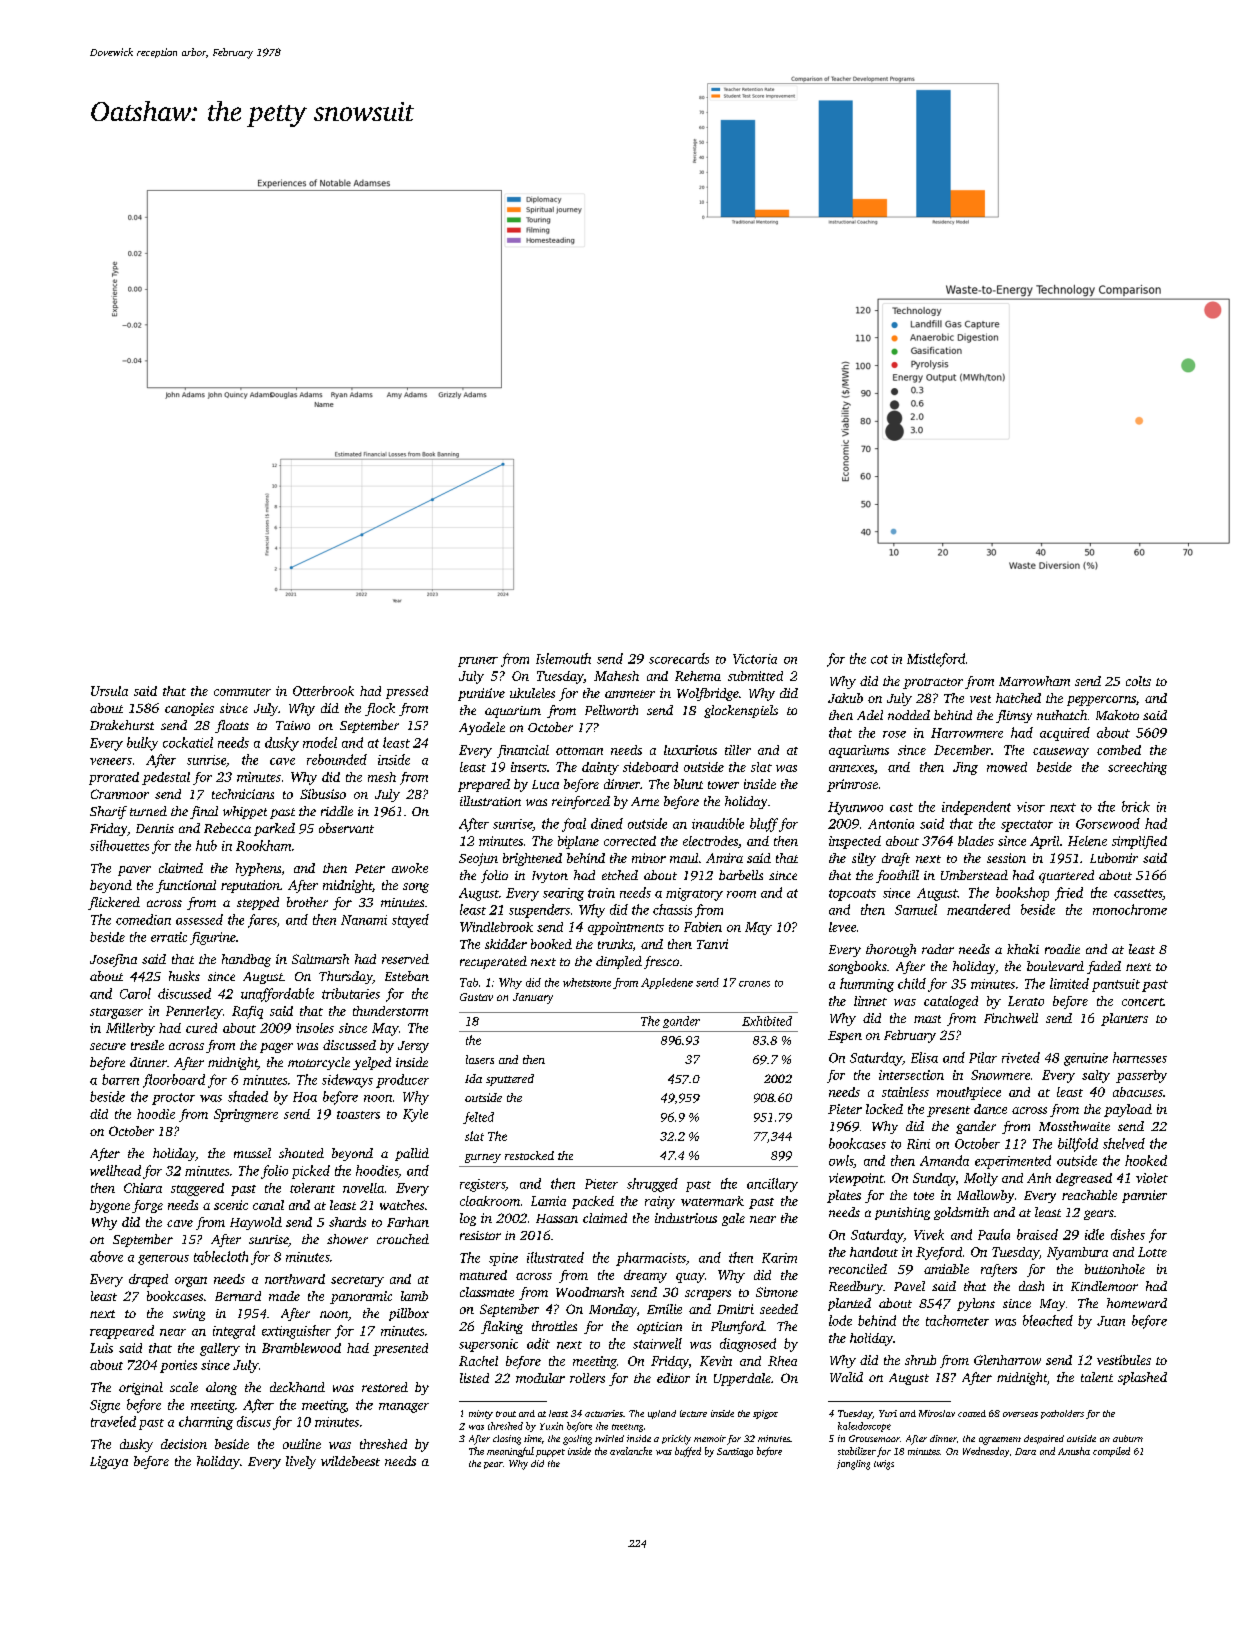 This page has height=1627, width=1257. I want to click on deckhand, so click(297, 1387).
